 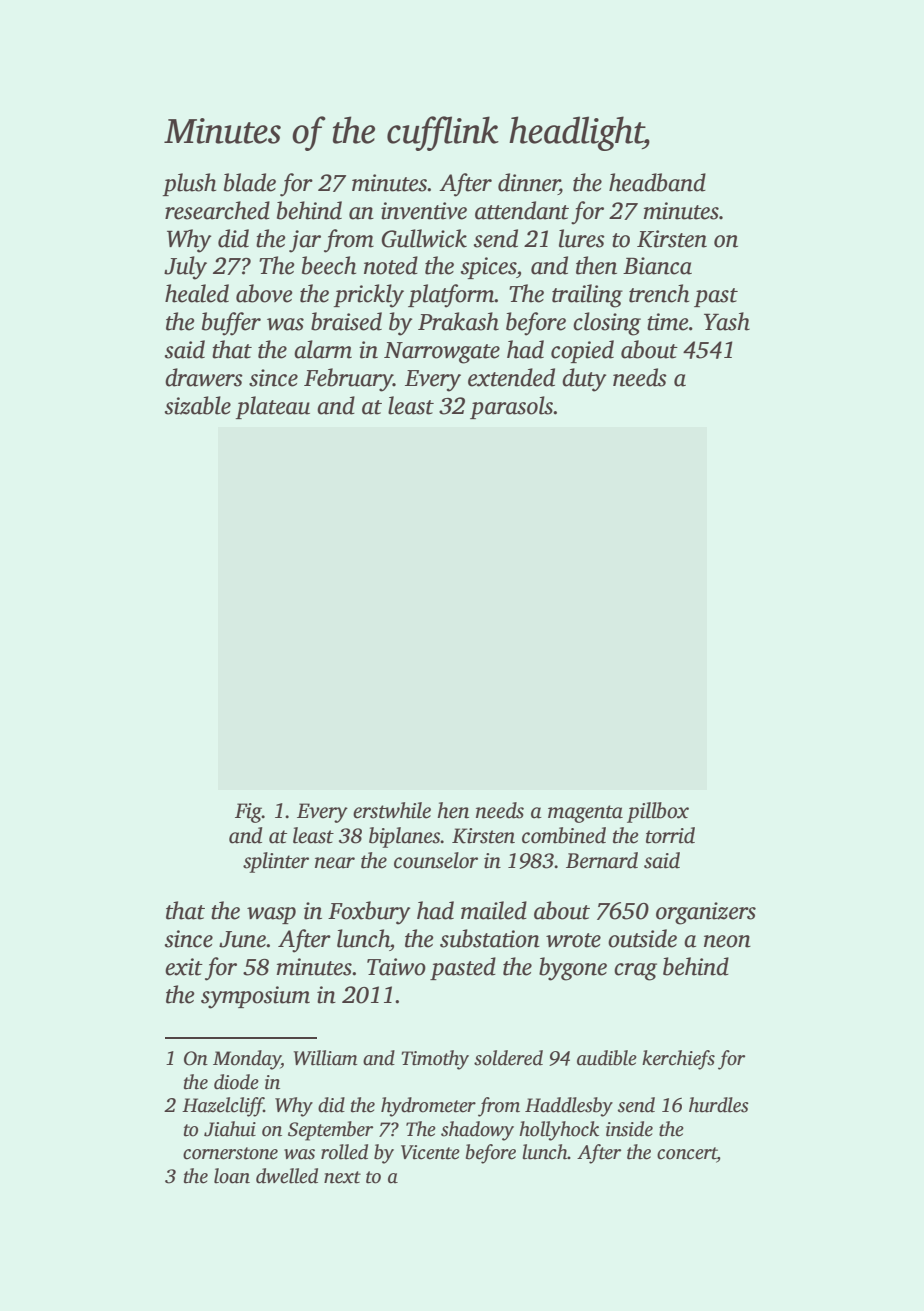 What do you see at coordinates (189, 184) in the image?
I see `plush` at bounding box center [189, 184].
